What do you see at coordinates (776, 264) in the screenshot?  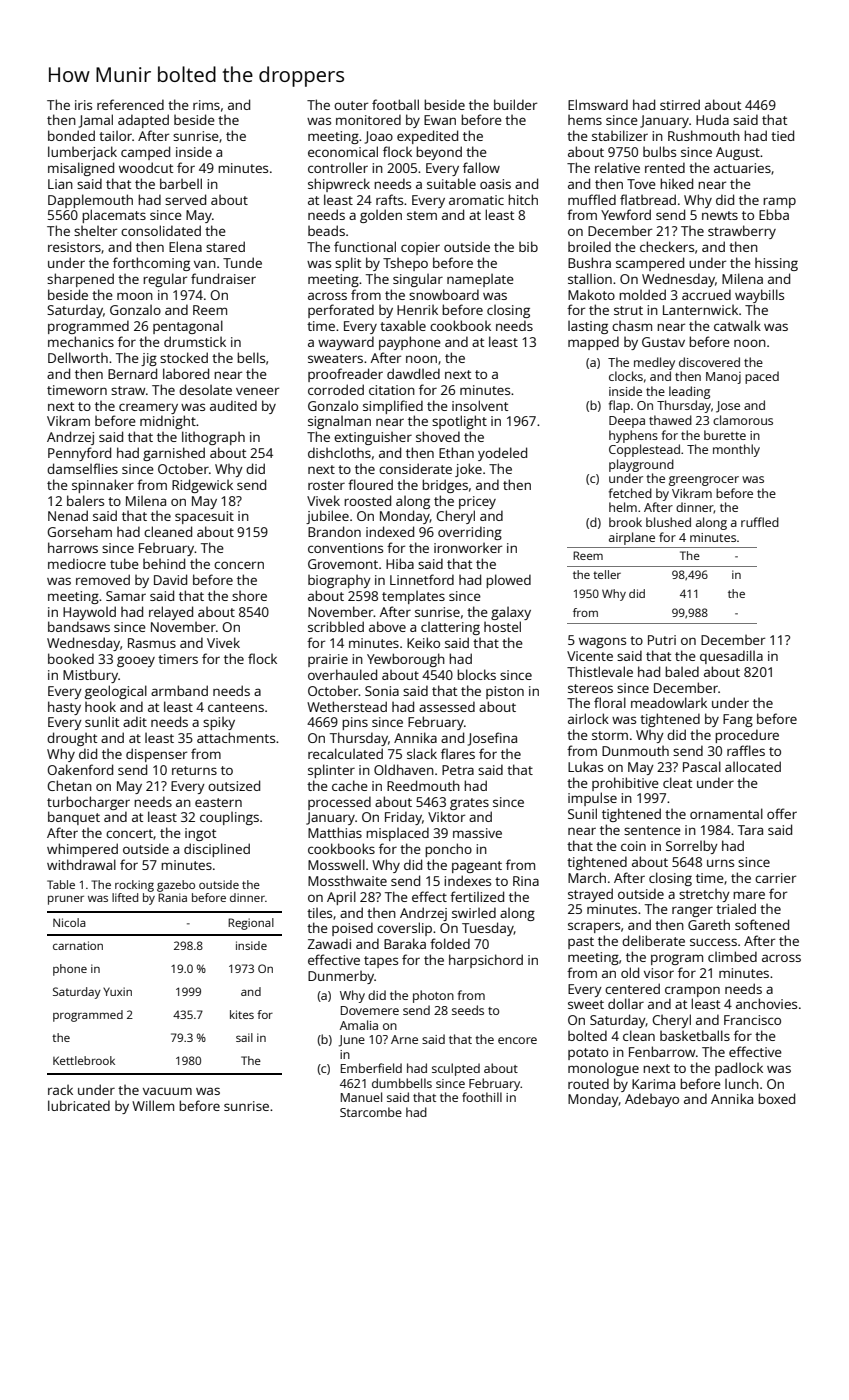 I see `hissing` at bounding box center [776, 264].
